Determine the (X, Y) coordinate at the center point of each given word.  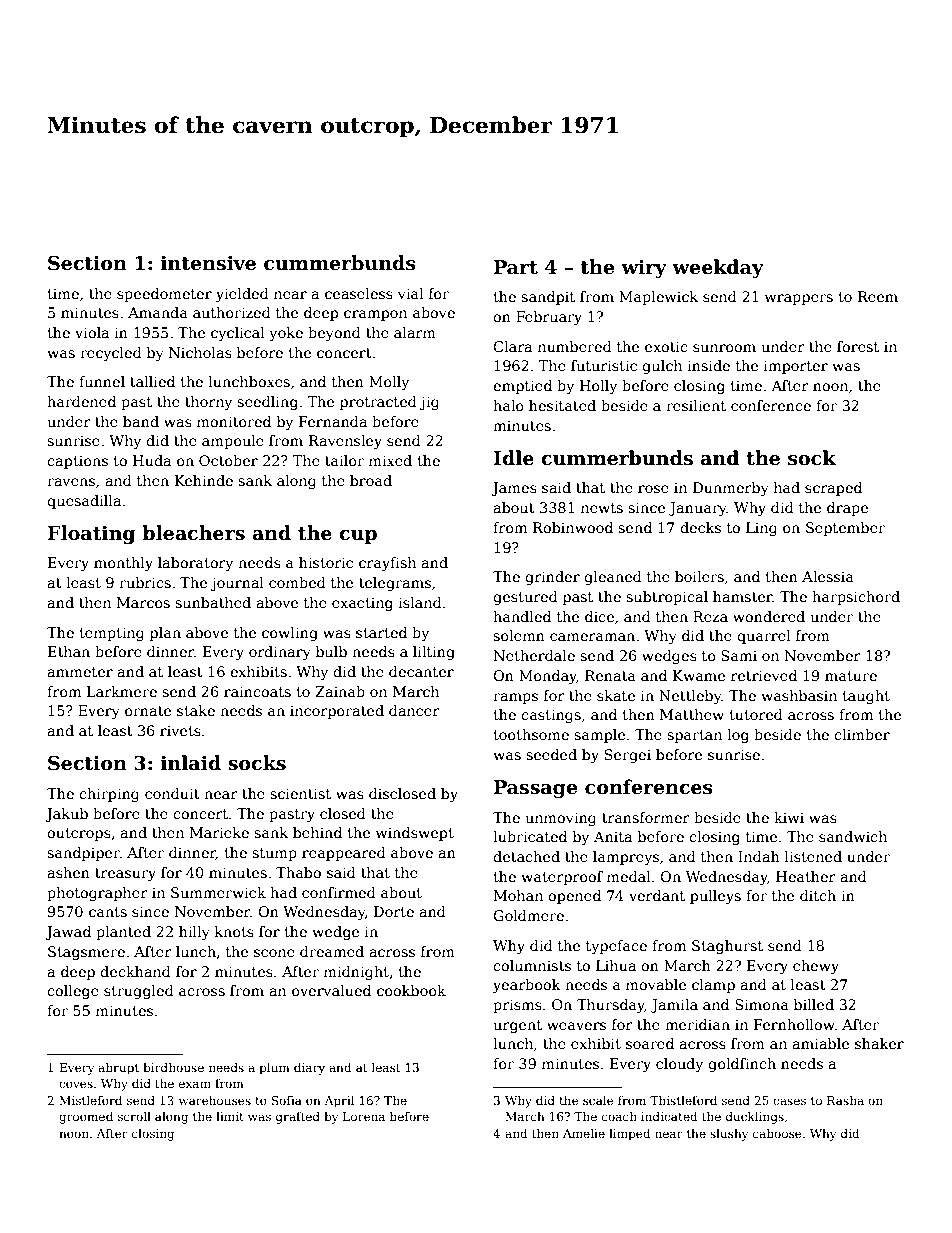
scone (274, 953)
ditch (818, 895)
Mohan (518, 895)
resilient (696, 405)
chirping (109, 795)
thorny (208, 403)
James (514, 489)
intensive (208, 263)
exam (195, 1084)
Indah (759, 856)
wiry (644, 269)
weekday (718, 268)
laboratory (195, 564)
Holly (598, 387)
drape (847, 509)
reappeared (344, 854)
